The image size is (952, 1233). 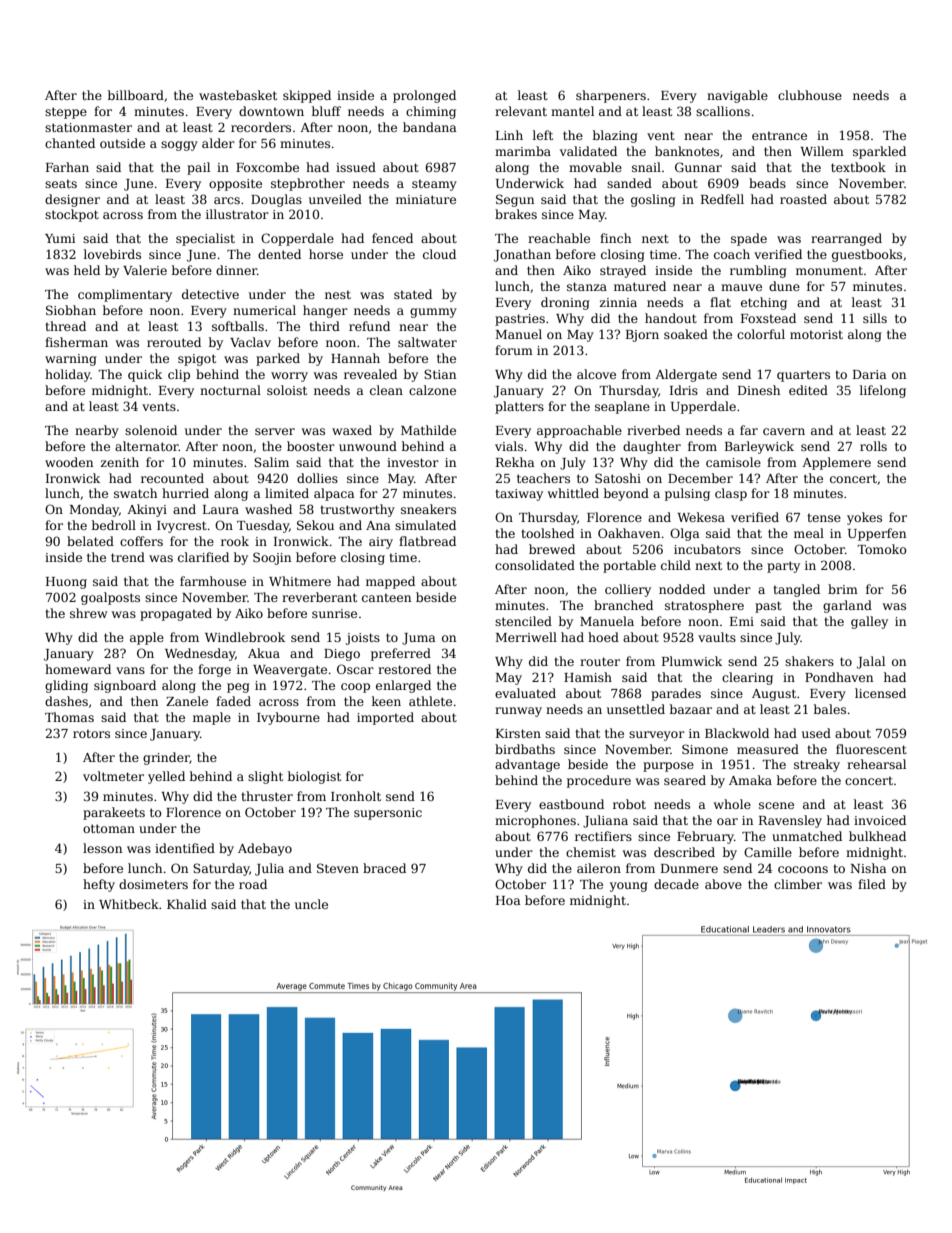 I want to click on clubhouse, so click(x=810, y=95).
